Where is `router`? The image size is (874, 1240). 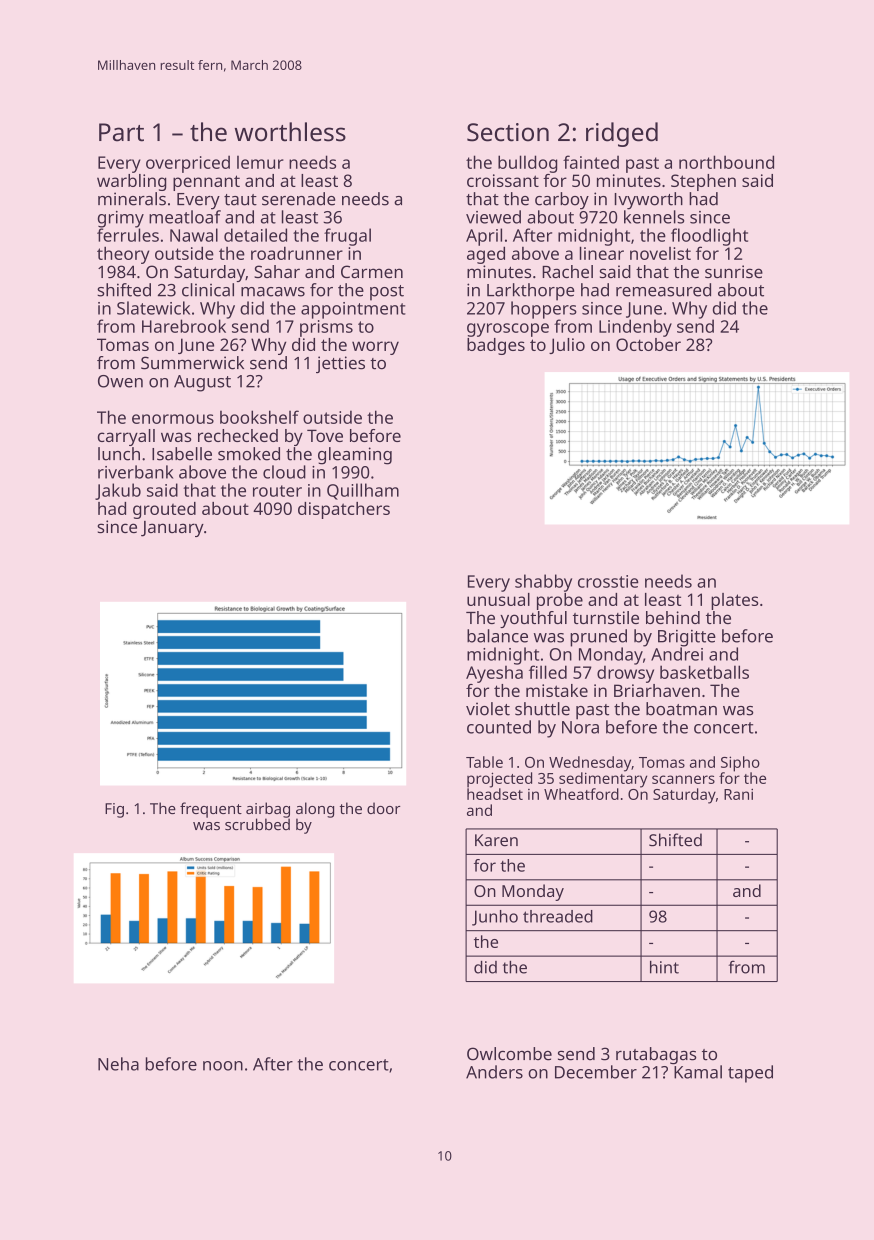 router is located at coordinates (277, 491).
